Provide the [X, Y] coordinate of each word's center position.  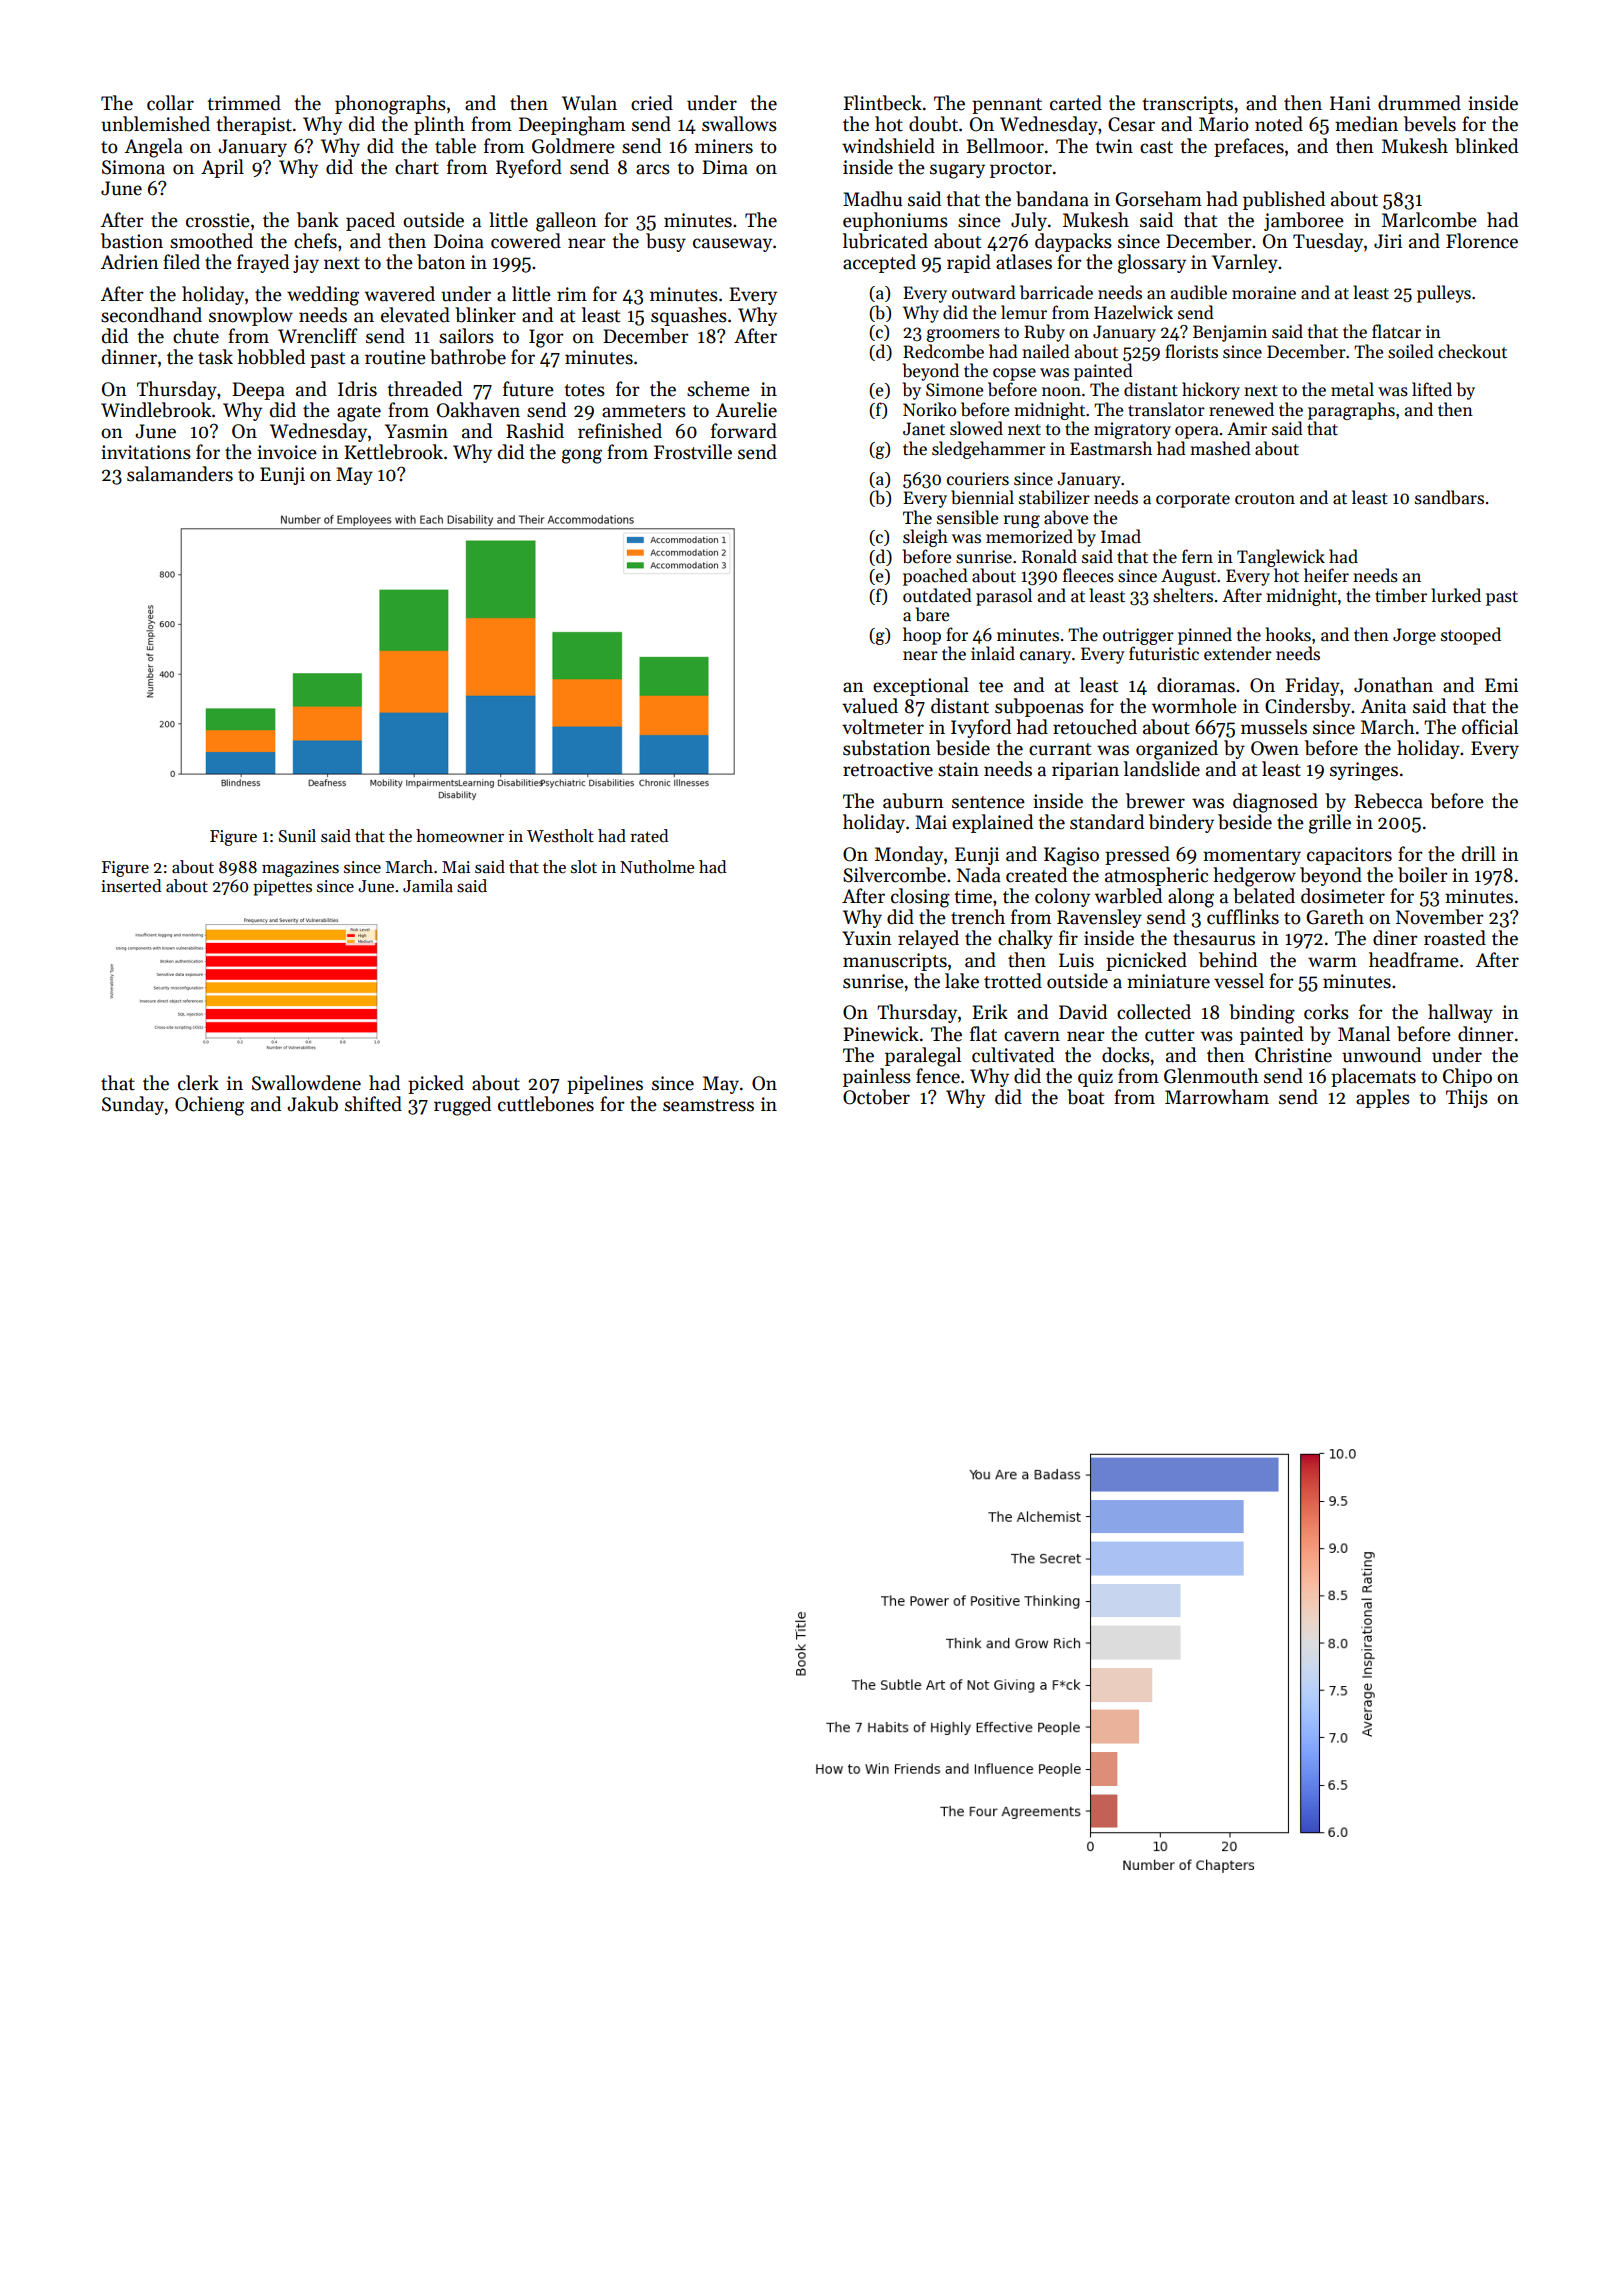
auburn [913, 801]
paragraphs [1351, 411]
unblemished [155, 124]
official [1490, 727]
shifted [373, 1104]
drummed [1419, 103]
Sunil [297, 836]
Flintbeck [882, 103]
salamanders [180, 474]
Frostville [693, 452]
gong [582, 456]
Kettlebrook [393, 452]
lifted [1432, 389]
